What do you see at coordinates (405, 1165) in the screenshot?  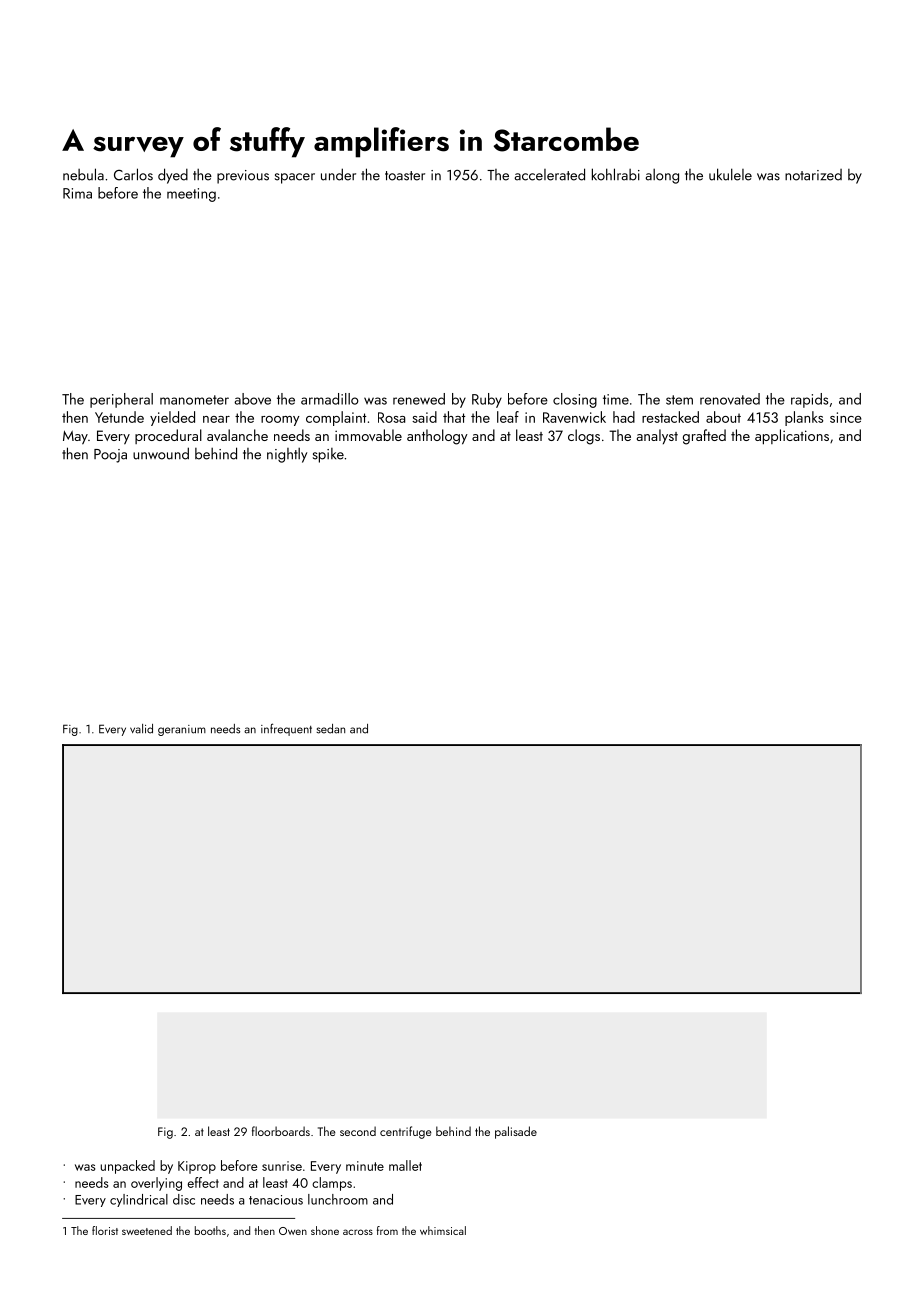 I see `mallet` at bounding box center [405, 1165].
